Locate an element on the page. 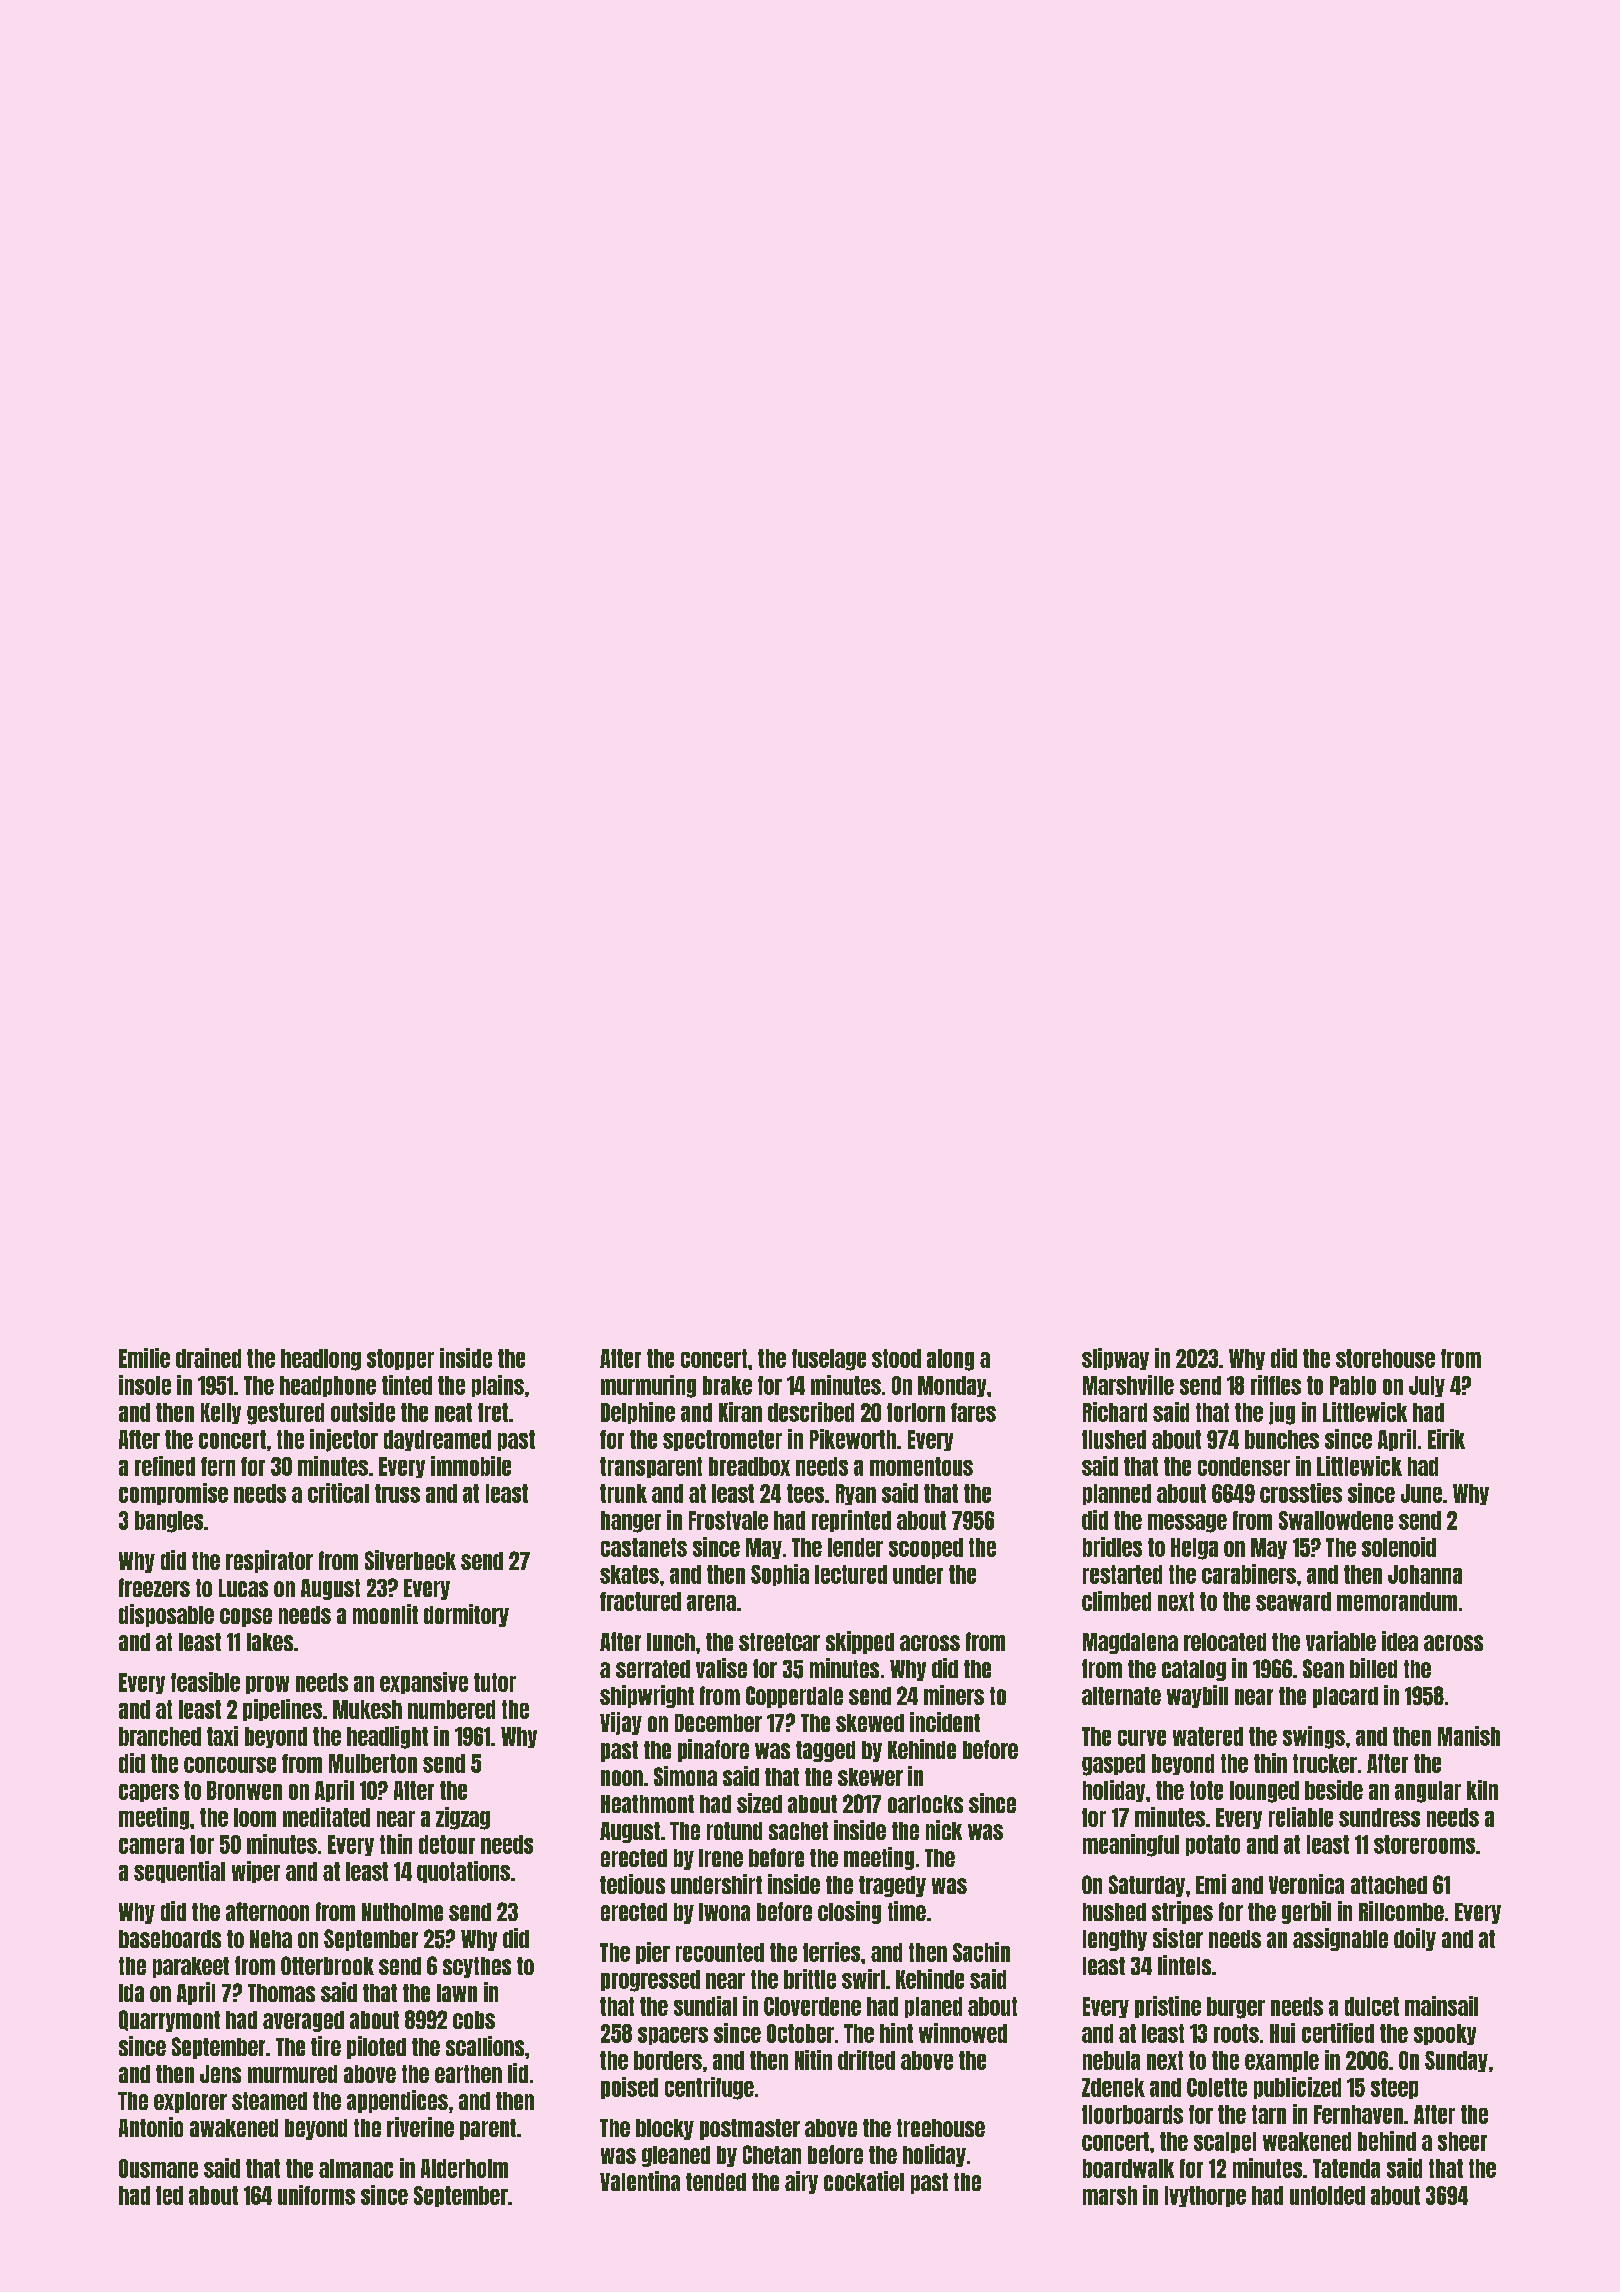  ferries is located at coordinates (831, 1952).
